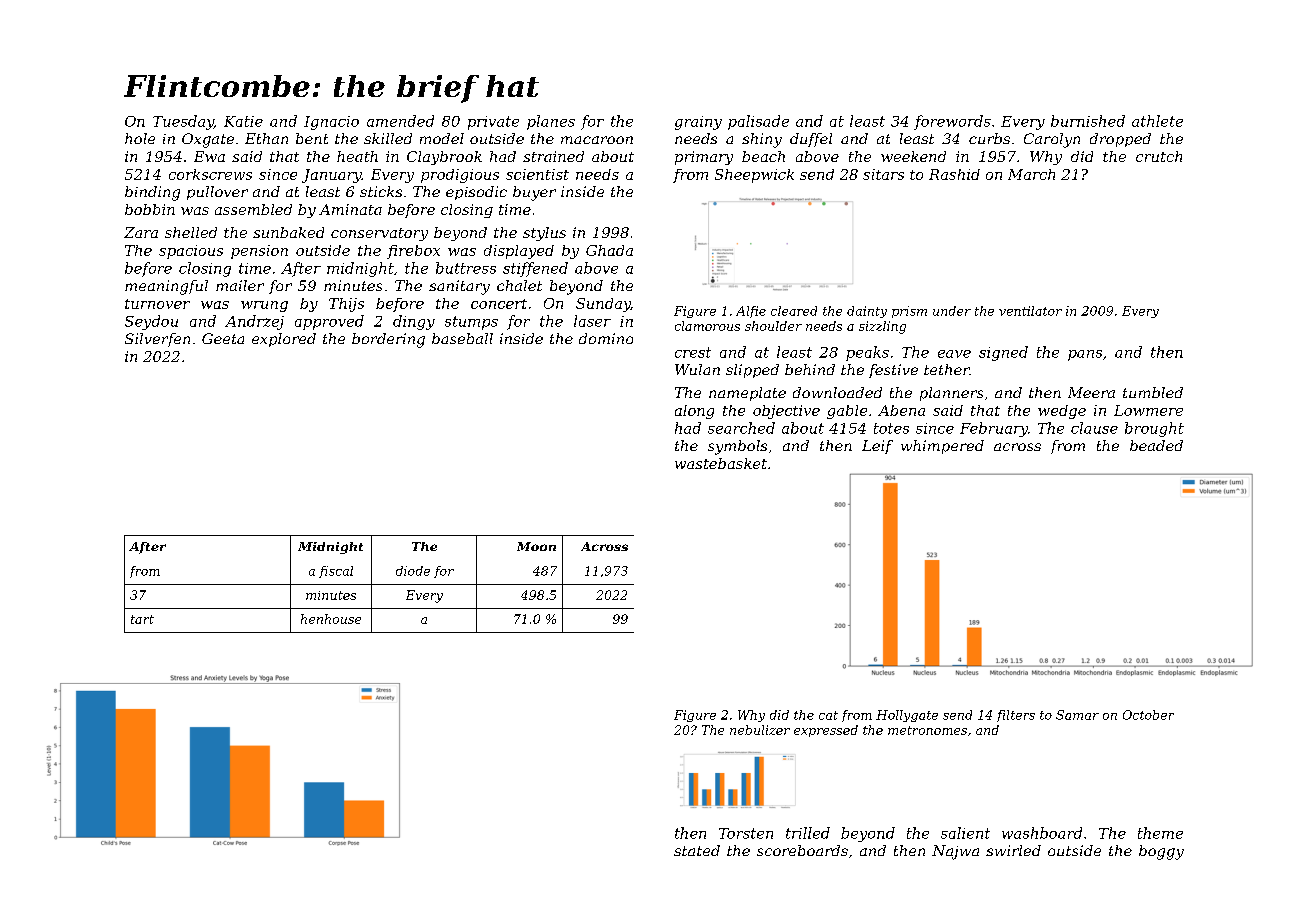 This document has width=1308, height=924. Describe the element at coordinates (544, 234) in the document. I see `stylus` at that location.
